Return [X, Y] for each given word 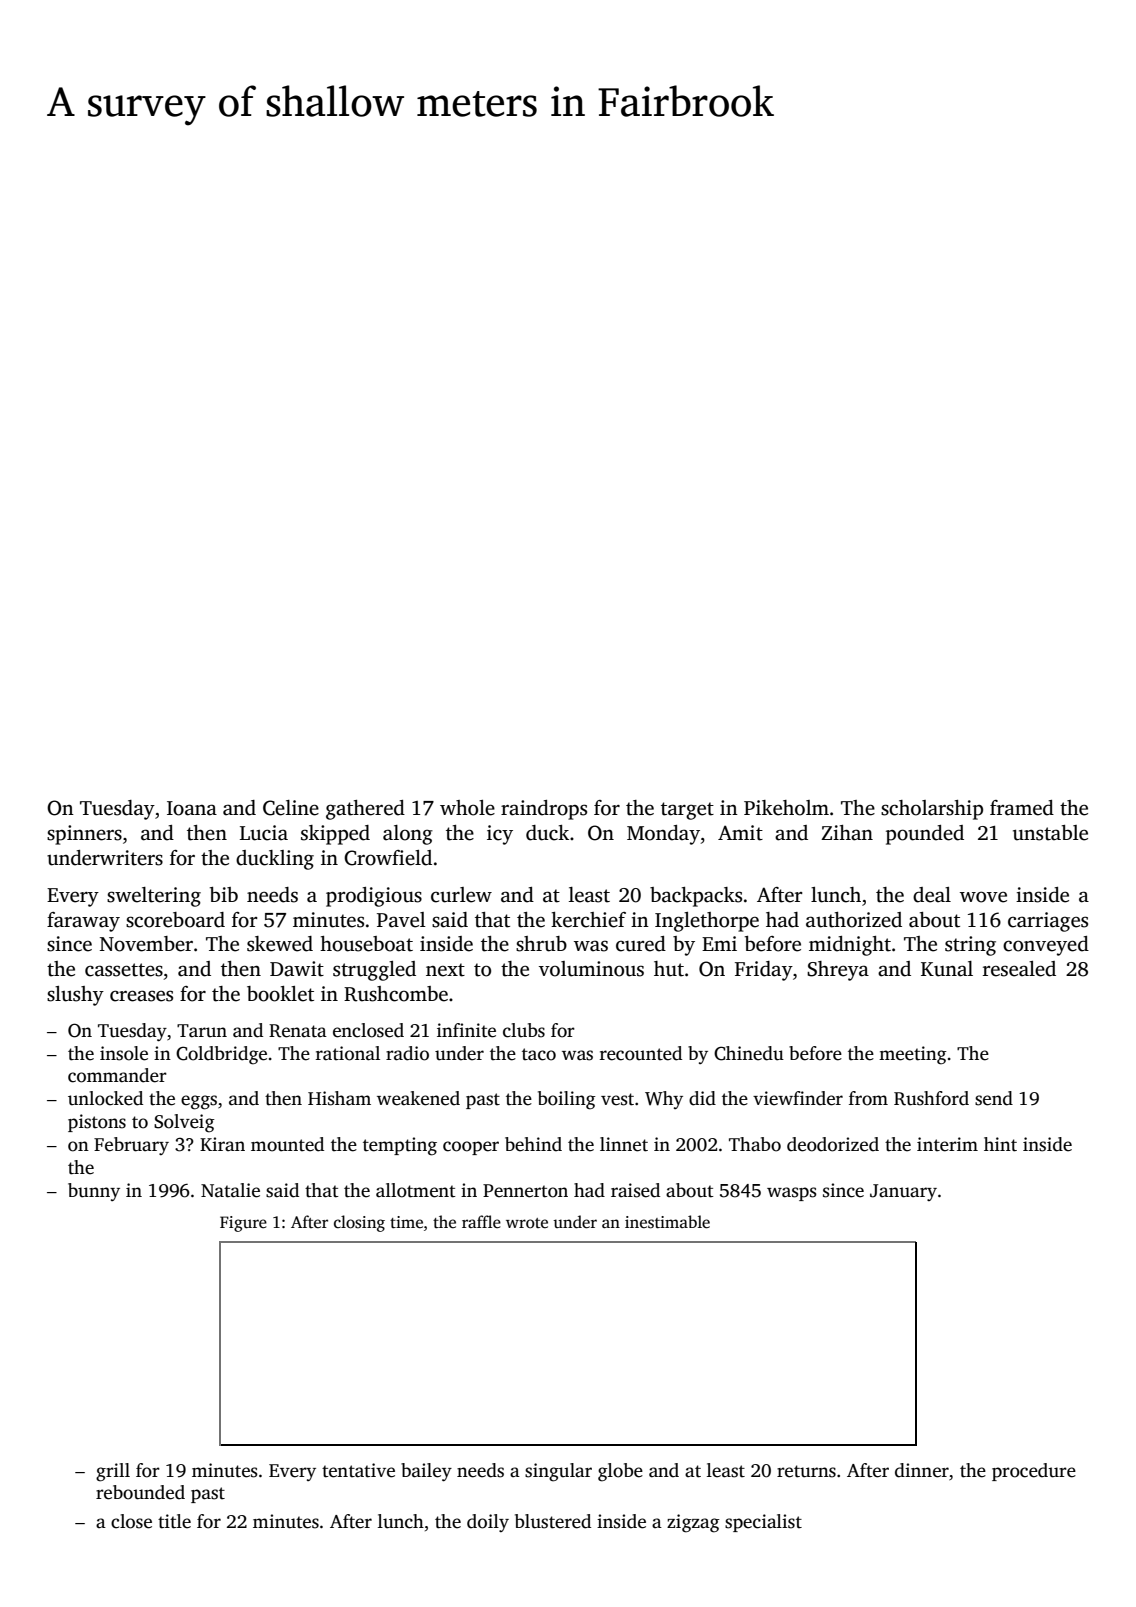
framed [1022, 808]
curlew [461, 895]
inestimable [667, 1222]
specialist [763, 1523]
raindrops [544, 810]
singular [558, 1472]
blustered [553, 1521]
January [903, 1192]
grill [113, 1472]
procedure [1034, 1472]
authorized [854, 920]
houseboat [366, 944]
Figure [243, 1224]
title [174, 1521]
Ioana [192, 808]
